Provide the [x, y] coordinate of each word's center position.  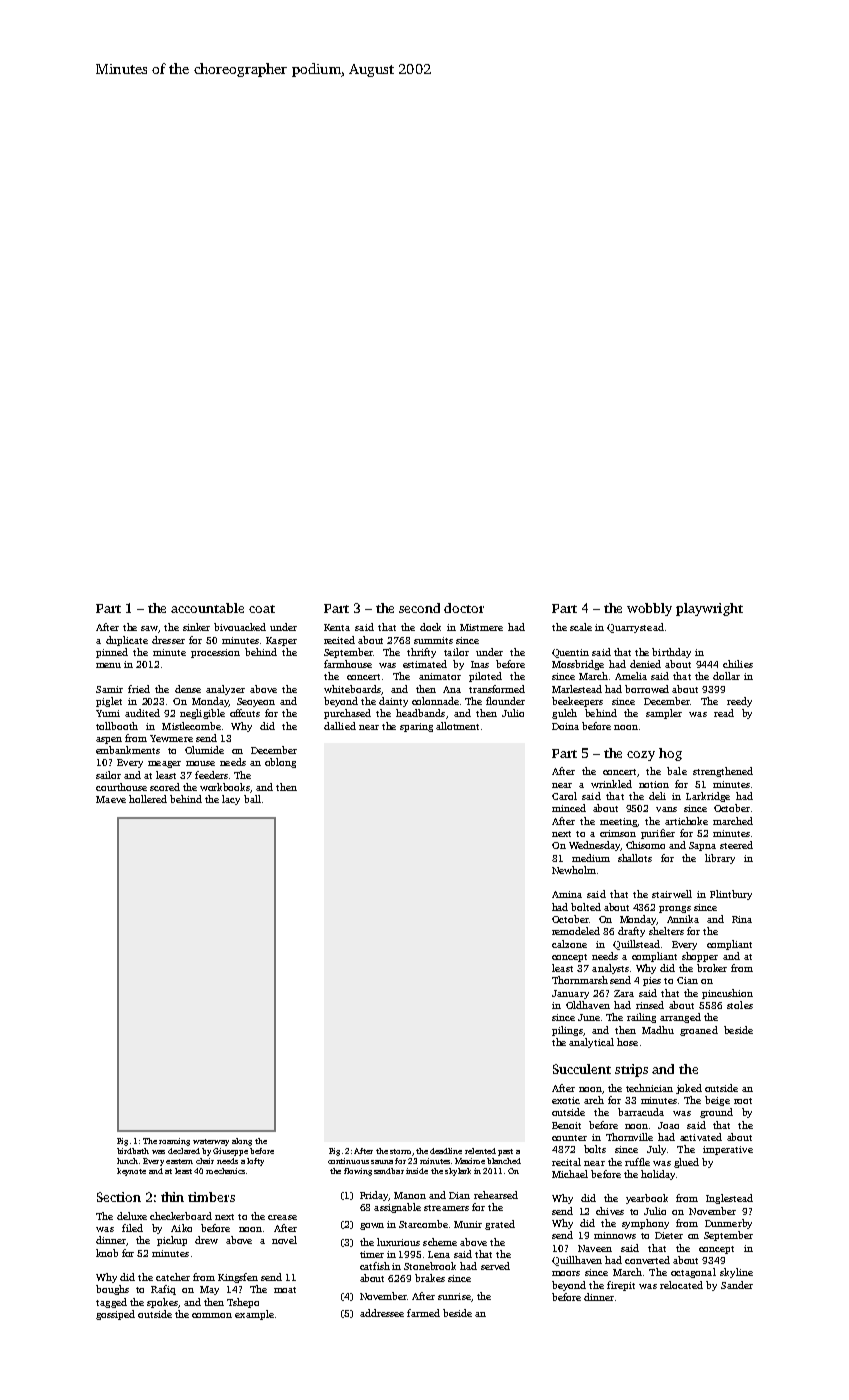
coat [262, 609]
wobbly [649, 609]
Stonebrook [430, 1266]
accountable [207, 608]
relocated [681, 1285]
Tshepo [243, 1303]
